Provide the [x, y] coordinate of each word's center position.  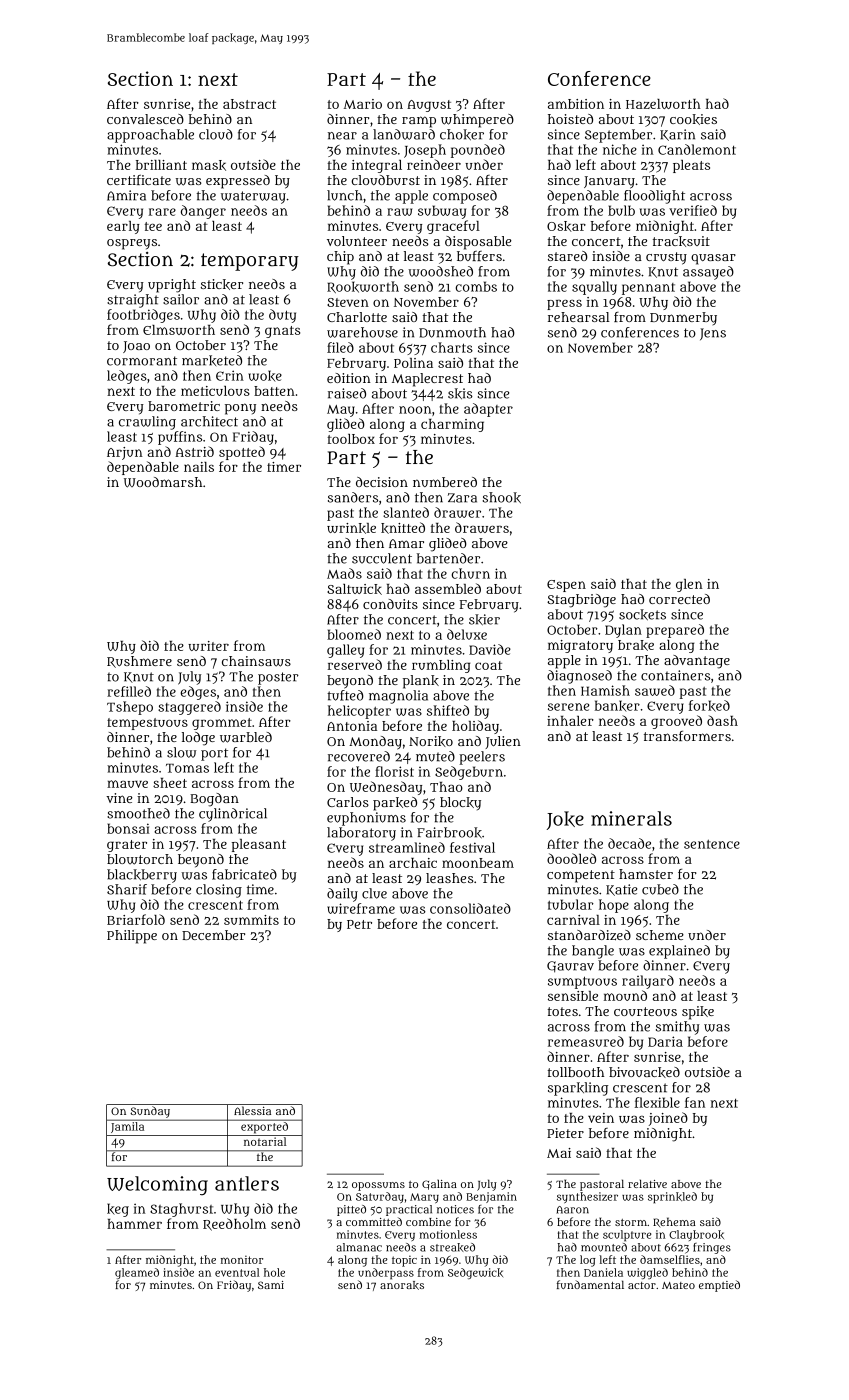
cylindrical [233, 815]
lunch [344, 195]
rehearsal [579, 317]
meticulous [215, 391]
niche [620, 149]
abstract [249, 104]
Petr [359, 924]
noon [415, 410]
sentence [712, 844]
